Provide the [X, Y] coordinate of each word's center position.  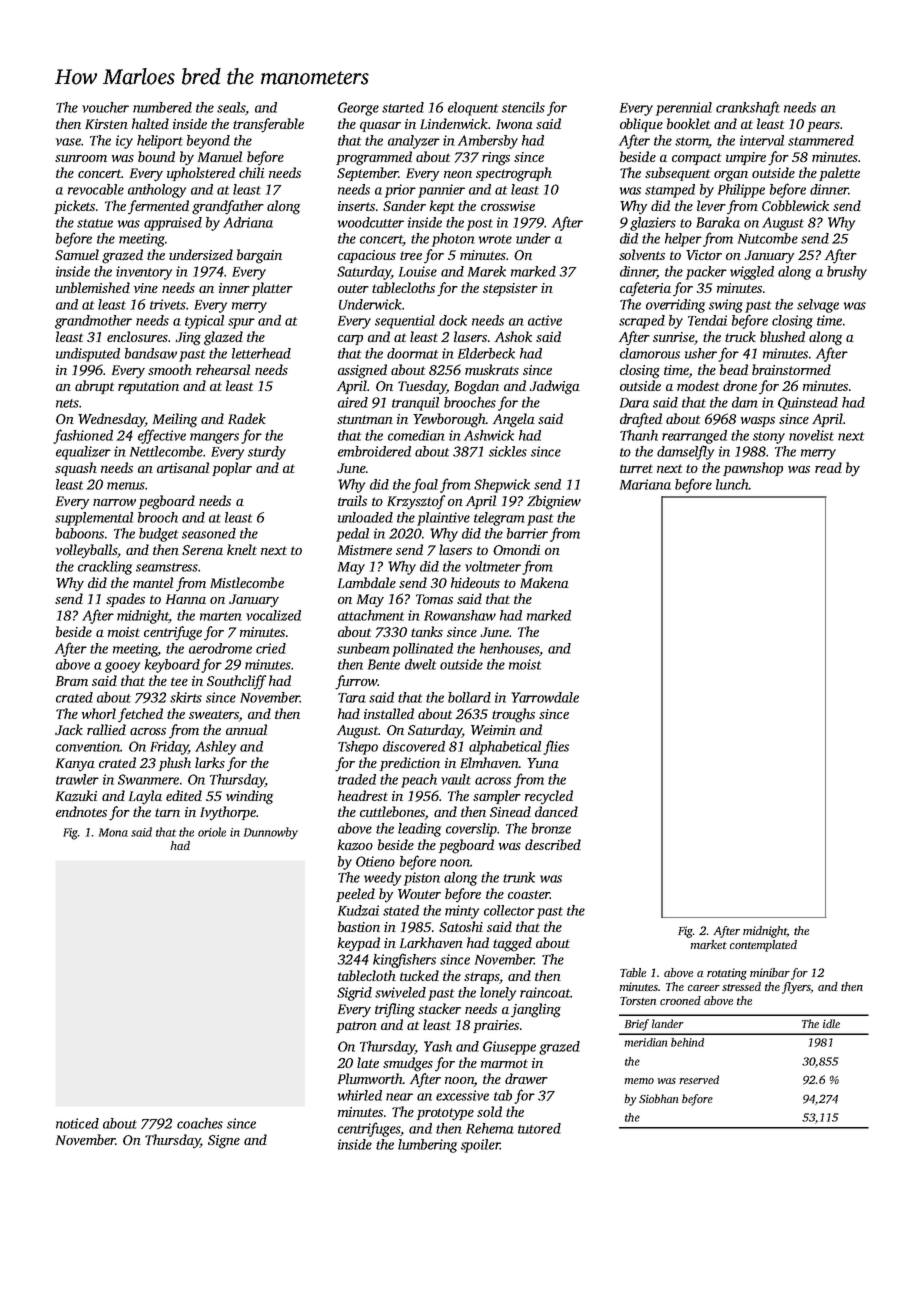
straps [481, 978]
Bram [72, 681]
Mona [113, 832]
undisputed [88, 355]
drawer [526, 1078]
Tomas [434, 599]
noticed [77, 1123]
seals [231, 108]
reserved [699, 1079]
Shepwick [502, 486]
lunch [732, 484]
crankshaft [748, 108]
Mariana [645, 484]
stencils [523, 107]
